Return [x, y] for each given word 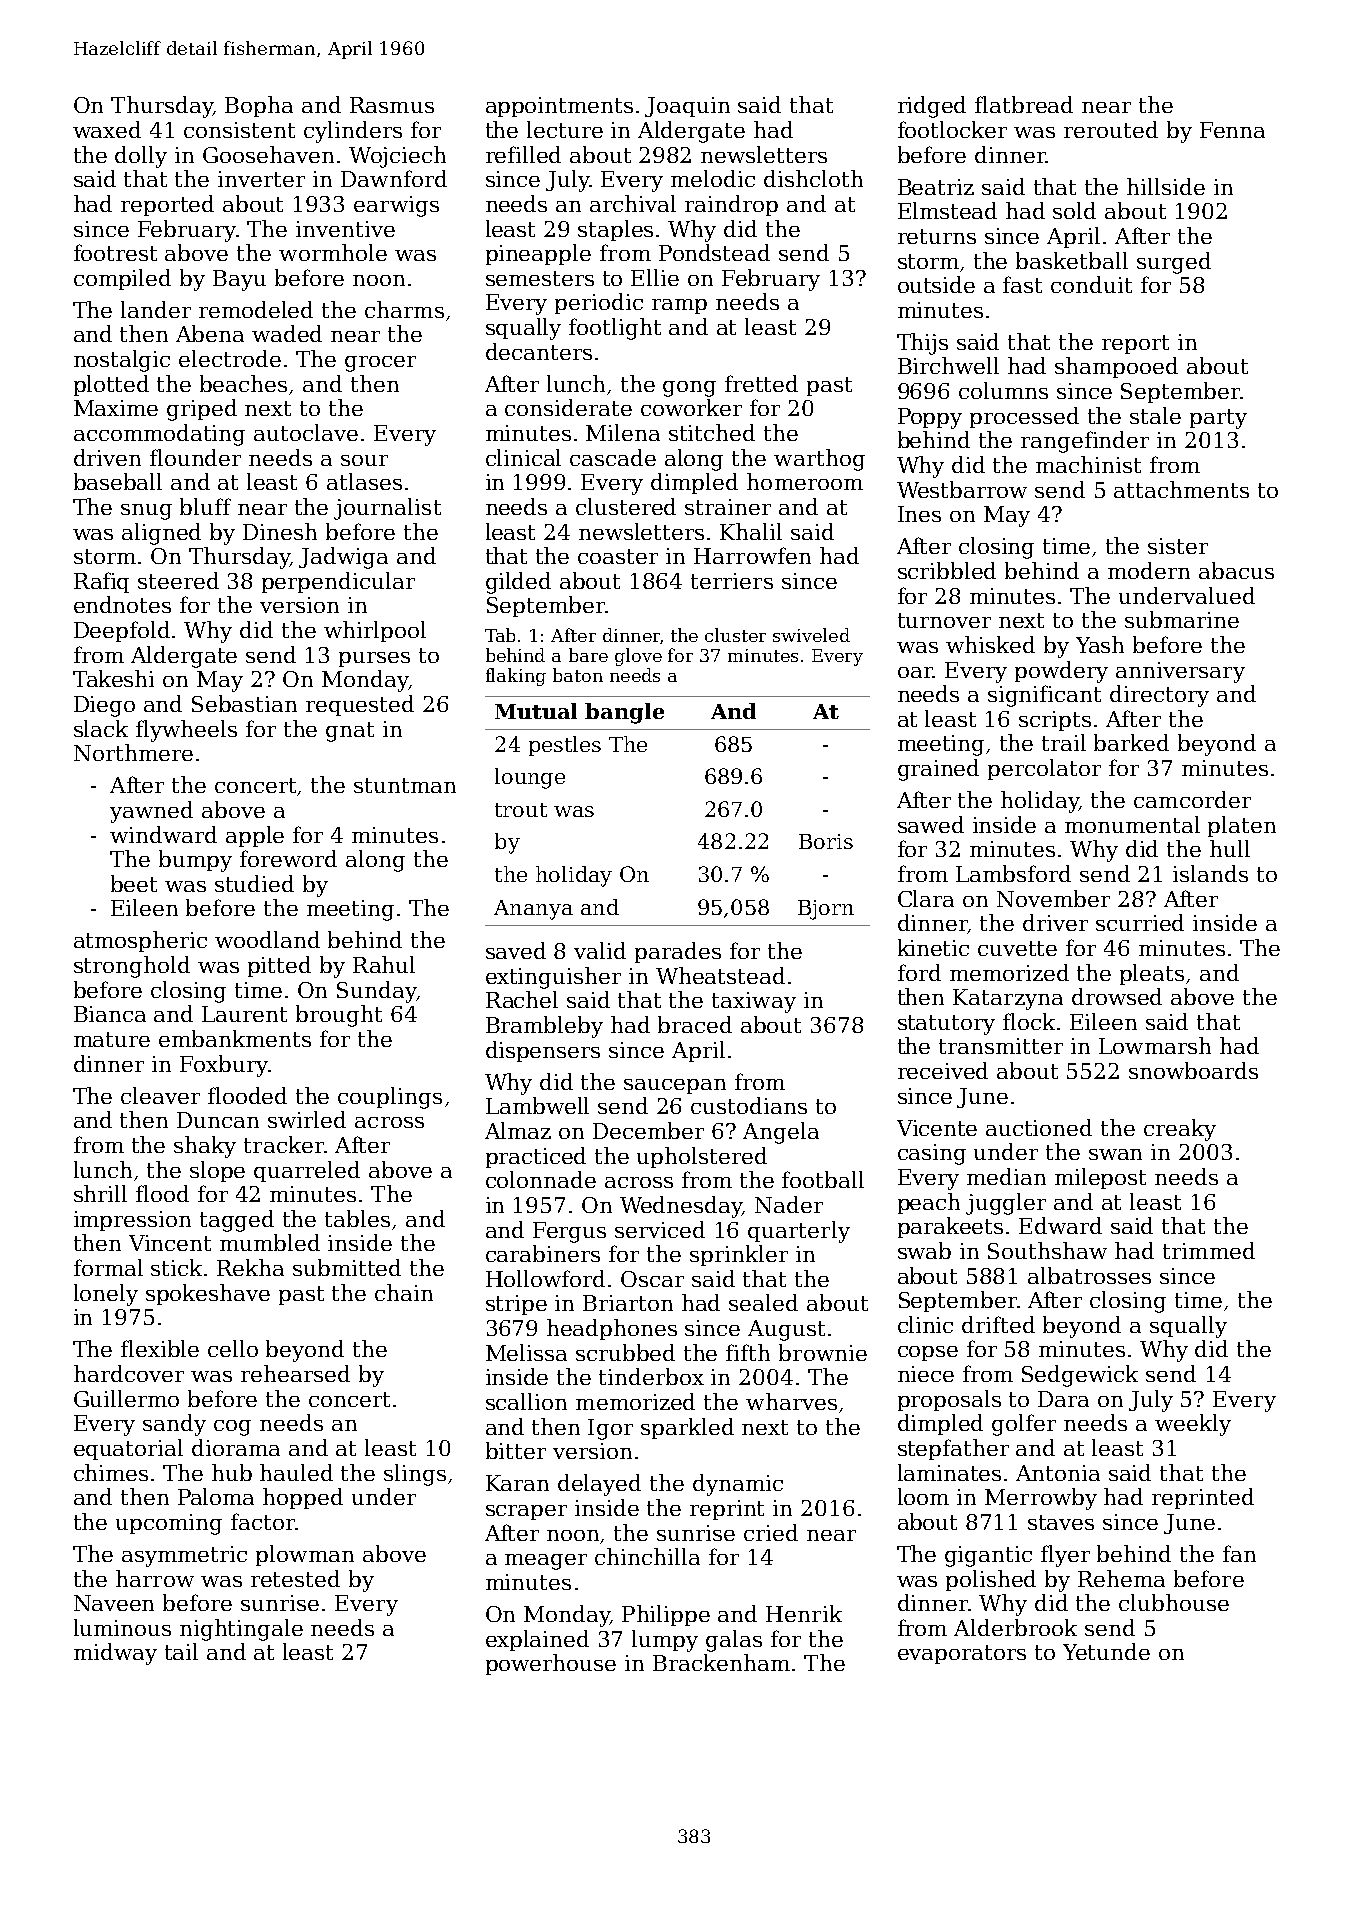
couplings [390, 1098]
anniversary [1180, 672]
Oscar [652, 1279]
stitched [712, 432]
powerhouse [551, 1664]
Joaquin [687, 107]
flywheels [186, 731]
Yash [1100, 644]
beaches [243, 383]
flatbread [1024, 104]
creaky [1180, 1130]
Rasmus [392, 105]
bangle [624, 713]
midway [115, 1654]
